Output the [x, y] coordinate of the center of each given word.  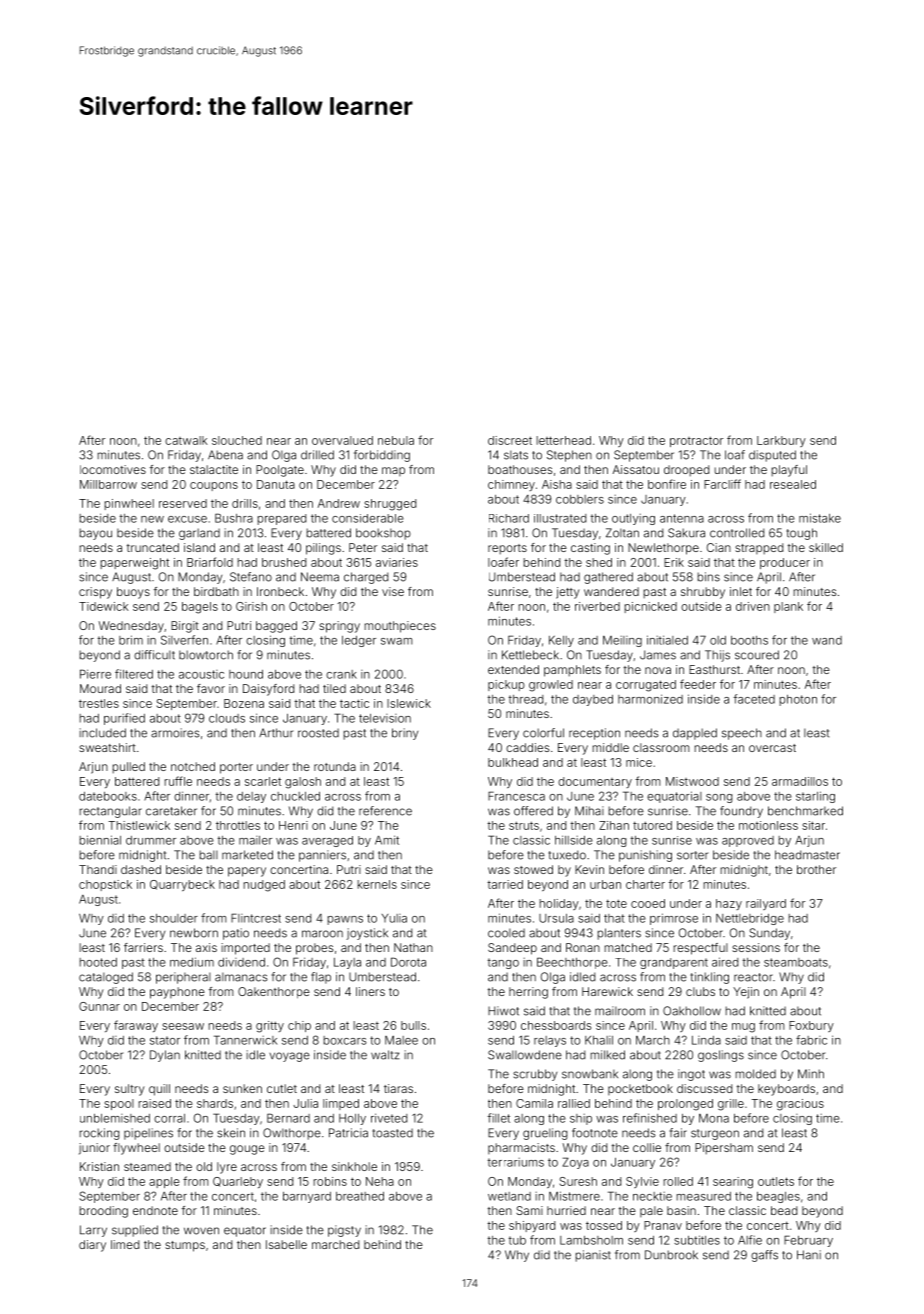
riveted [389, 1118]
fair [678, 1133]
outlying [633, 519]
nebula [396, 440]
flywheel [136, 1149]
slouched [237, 440]
